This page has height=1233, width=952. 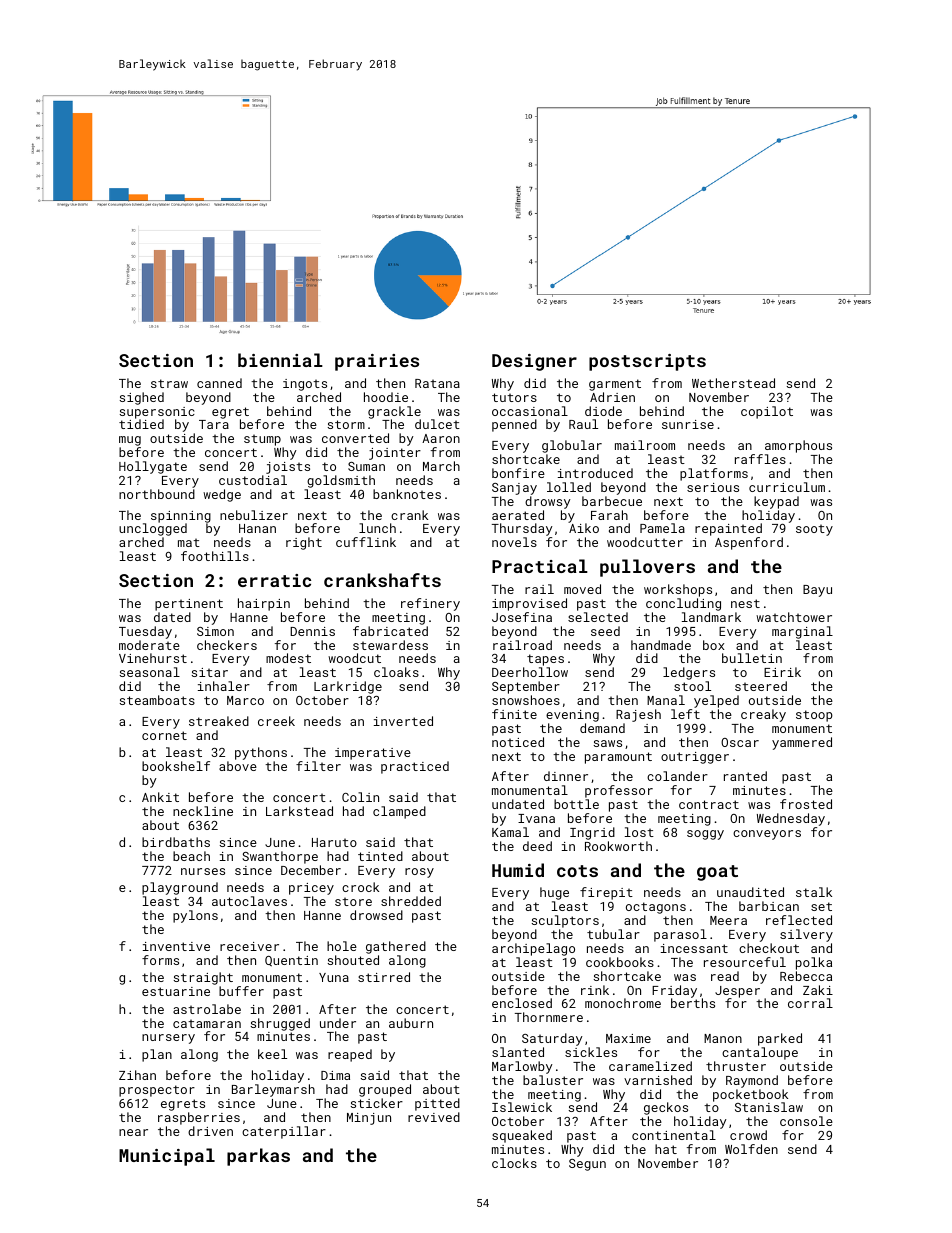 What do you see at coordinates (806, 804) in the page?
I see `frosted` at bounding box center [806, 804].
